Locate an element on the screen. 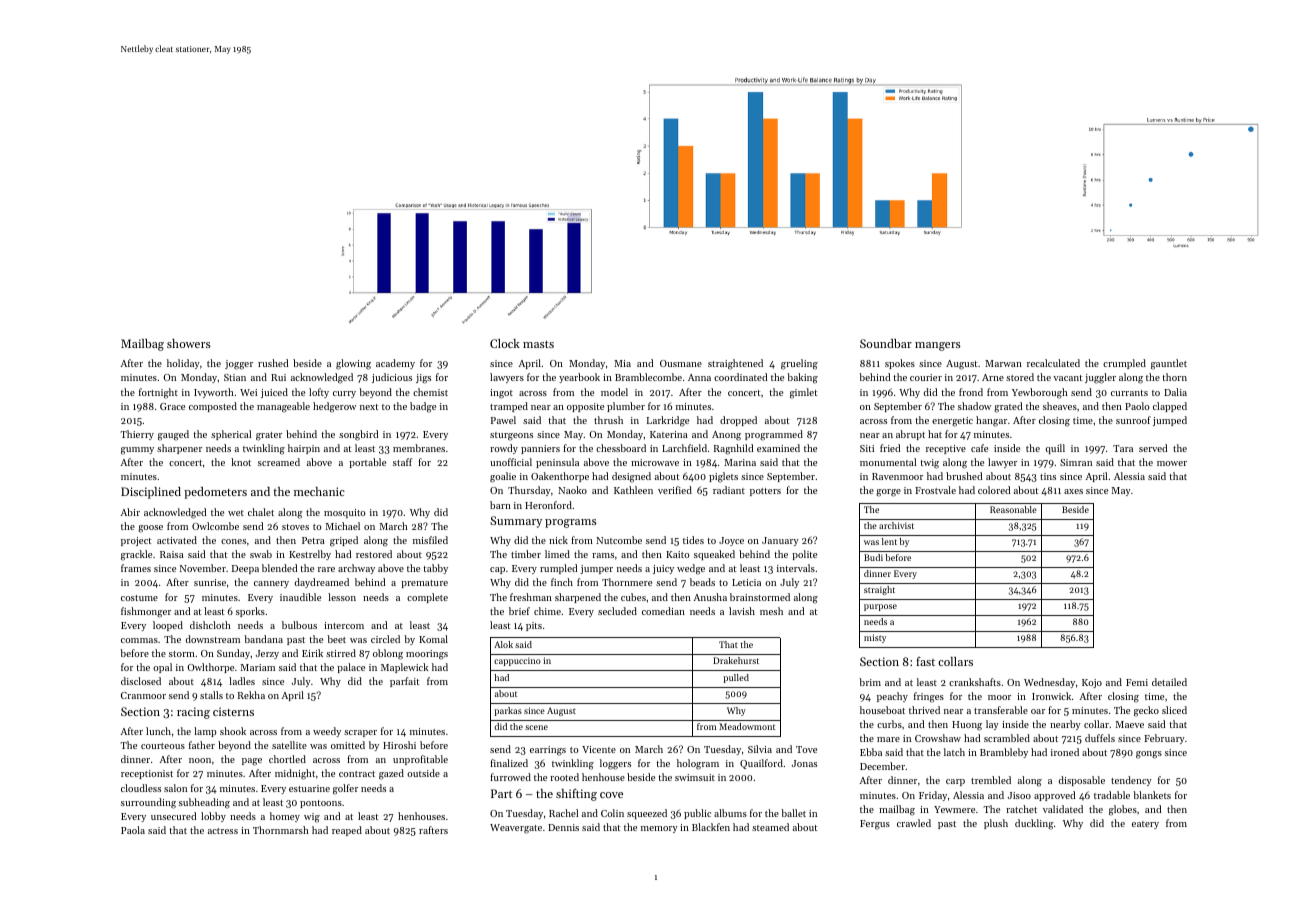  sharpened is located at coordinates (578, 598).
